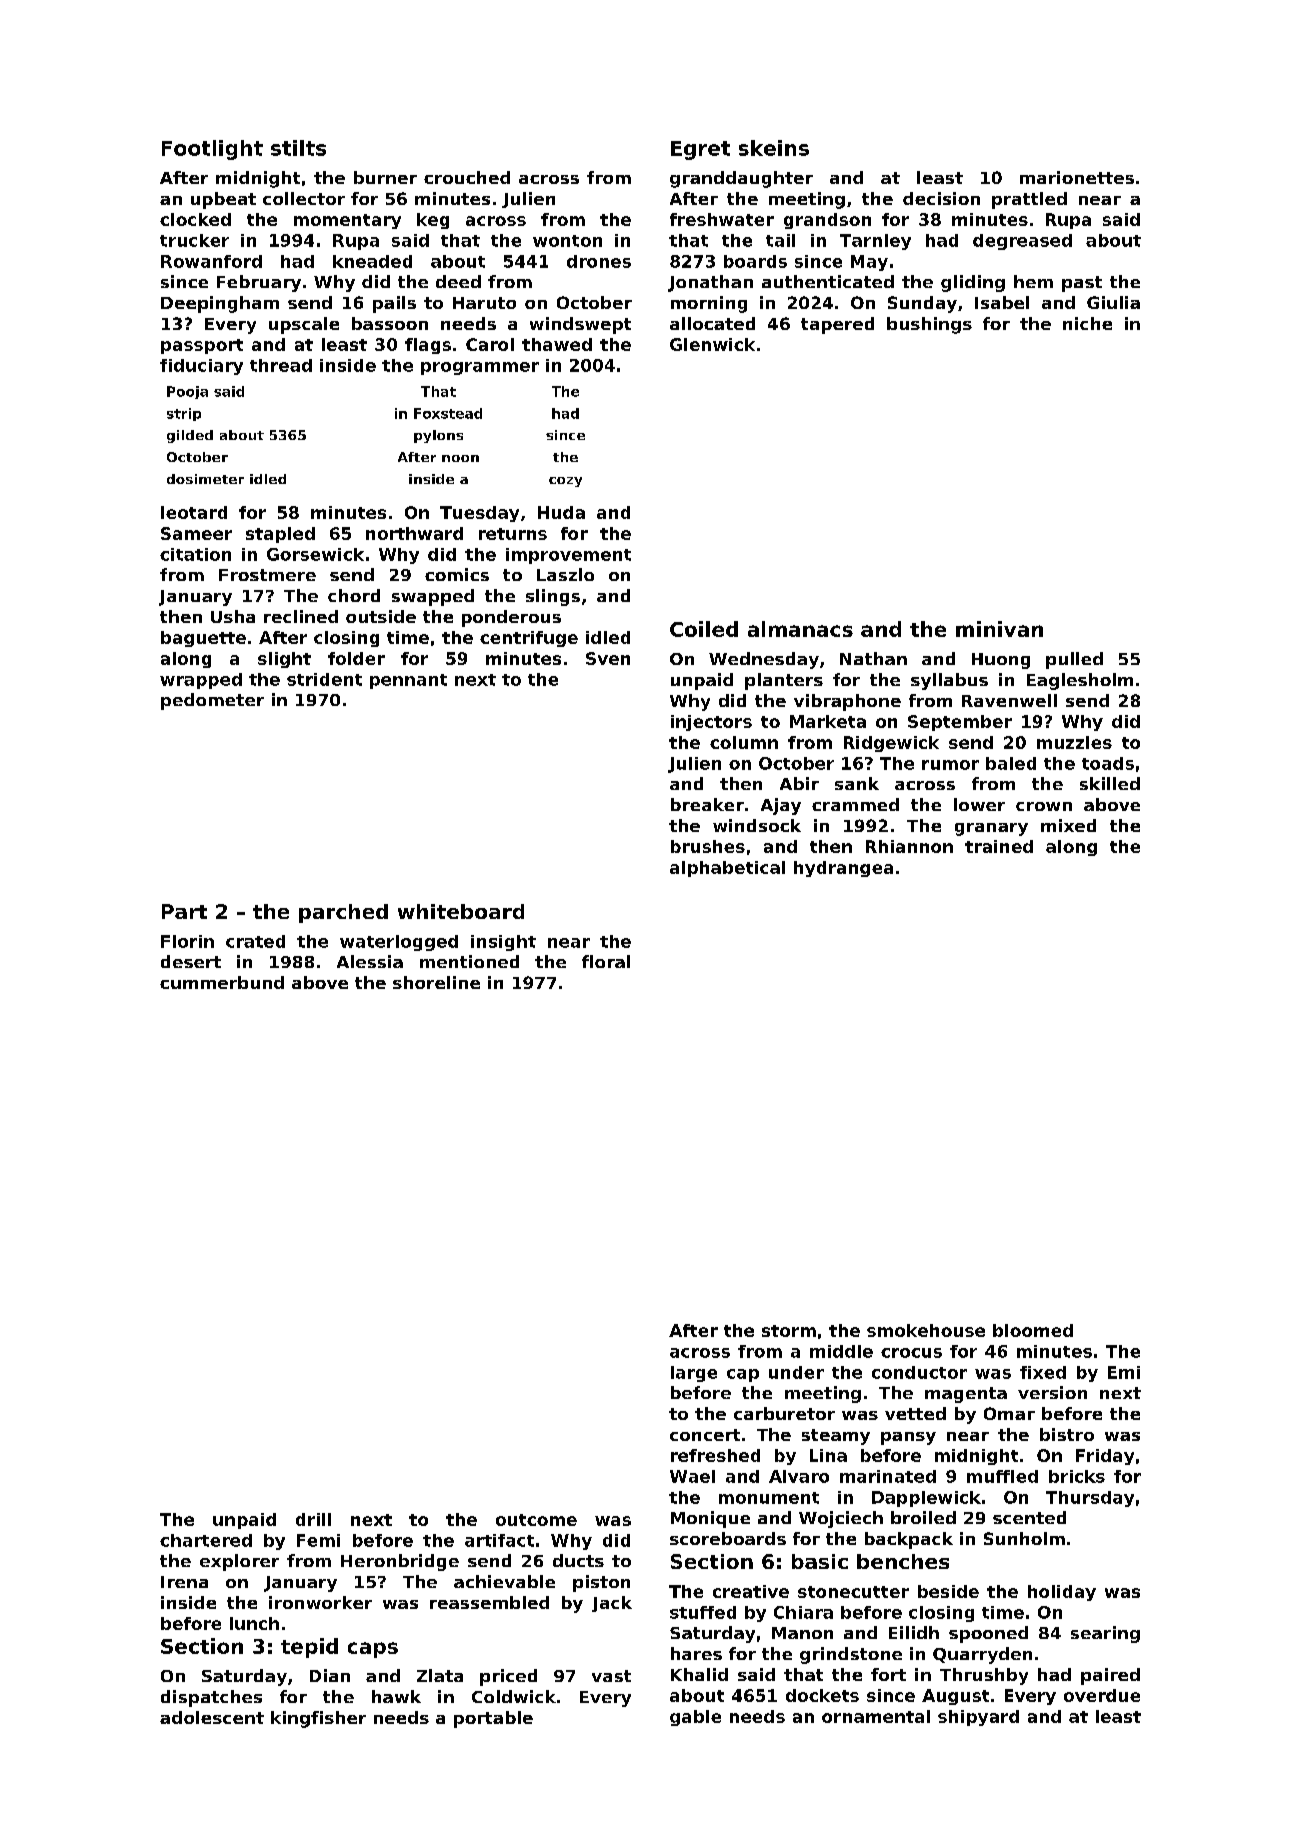 This document has width=1301, height=1840. Describe the element at coordinates (318, 1540) in the document. I see `Femi` at that location.
